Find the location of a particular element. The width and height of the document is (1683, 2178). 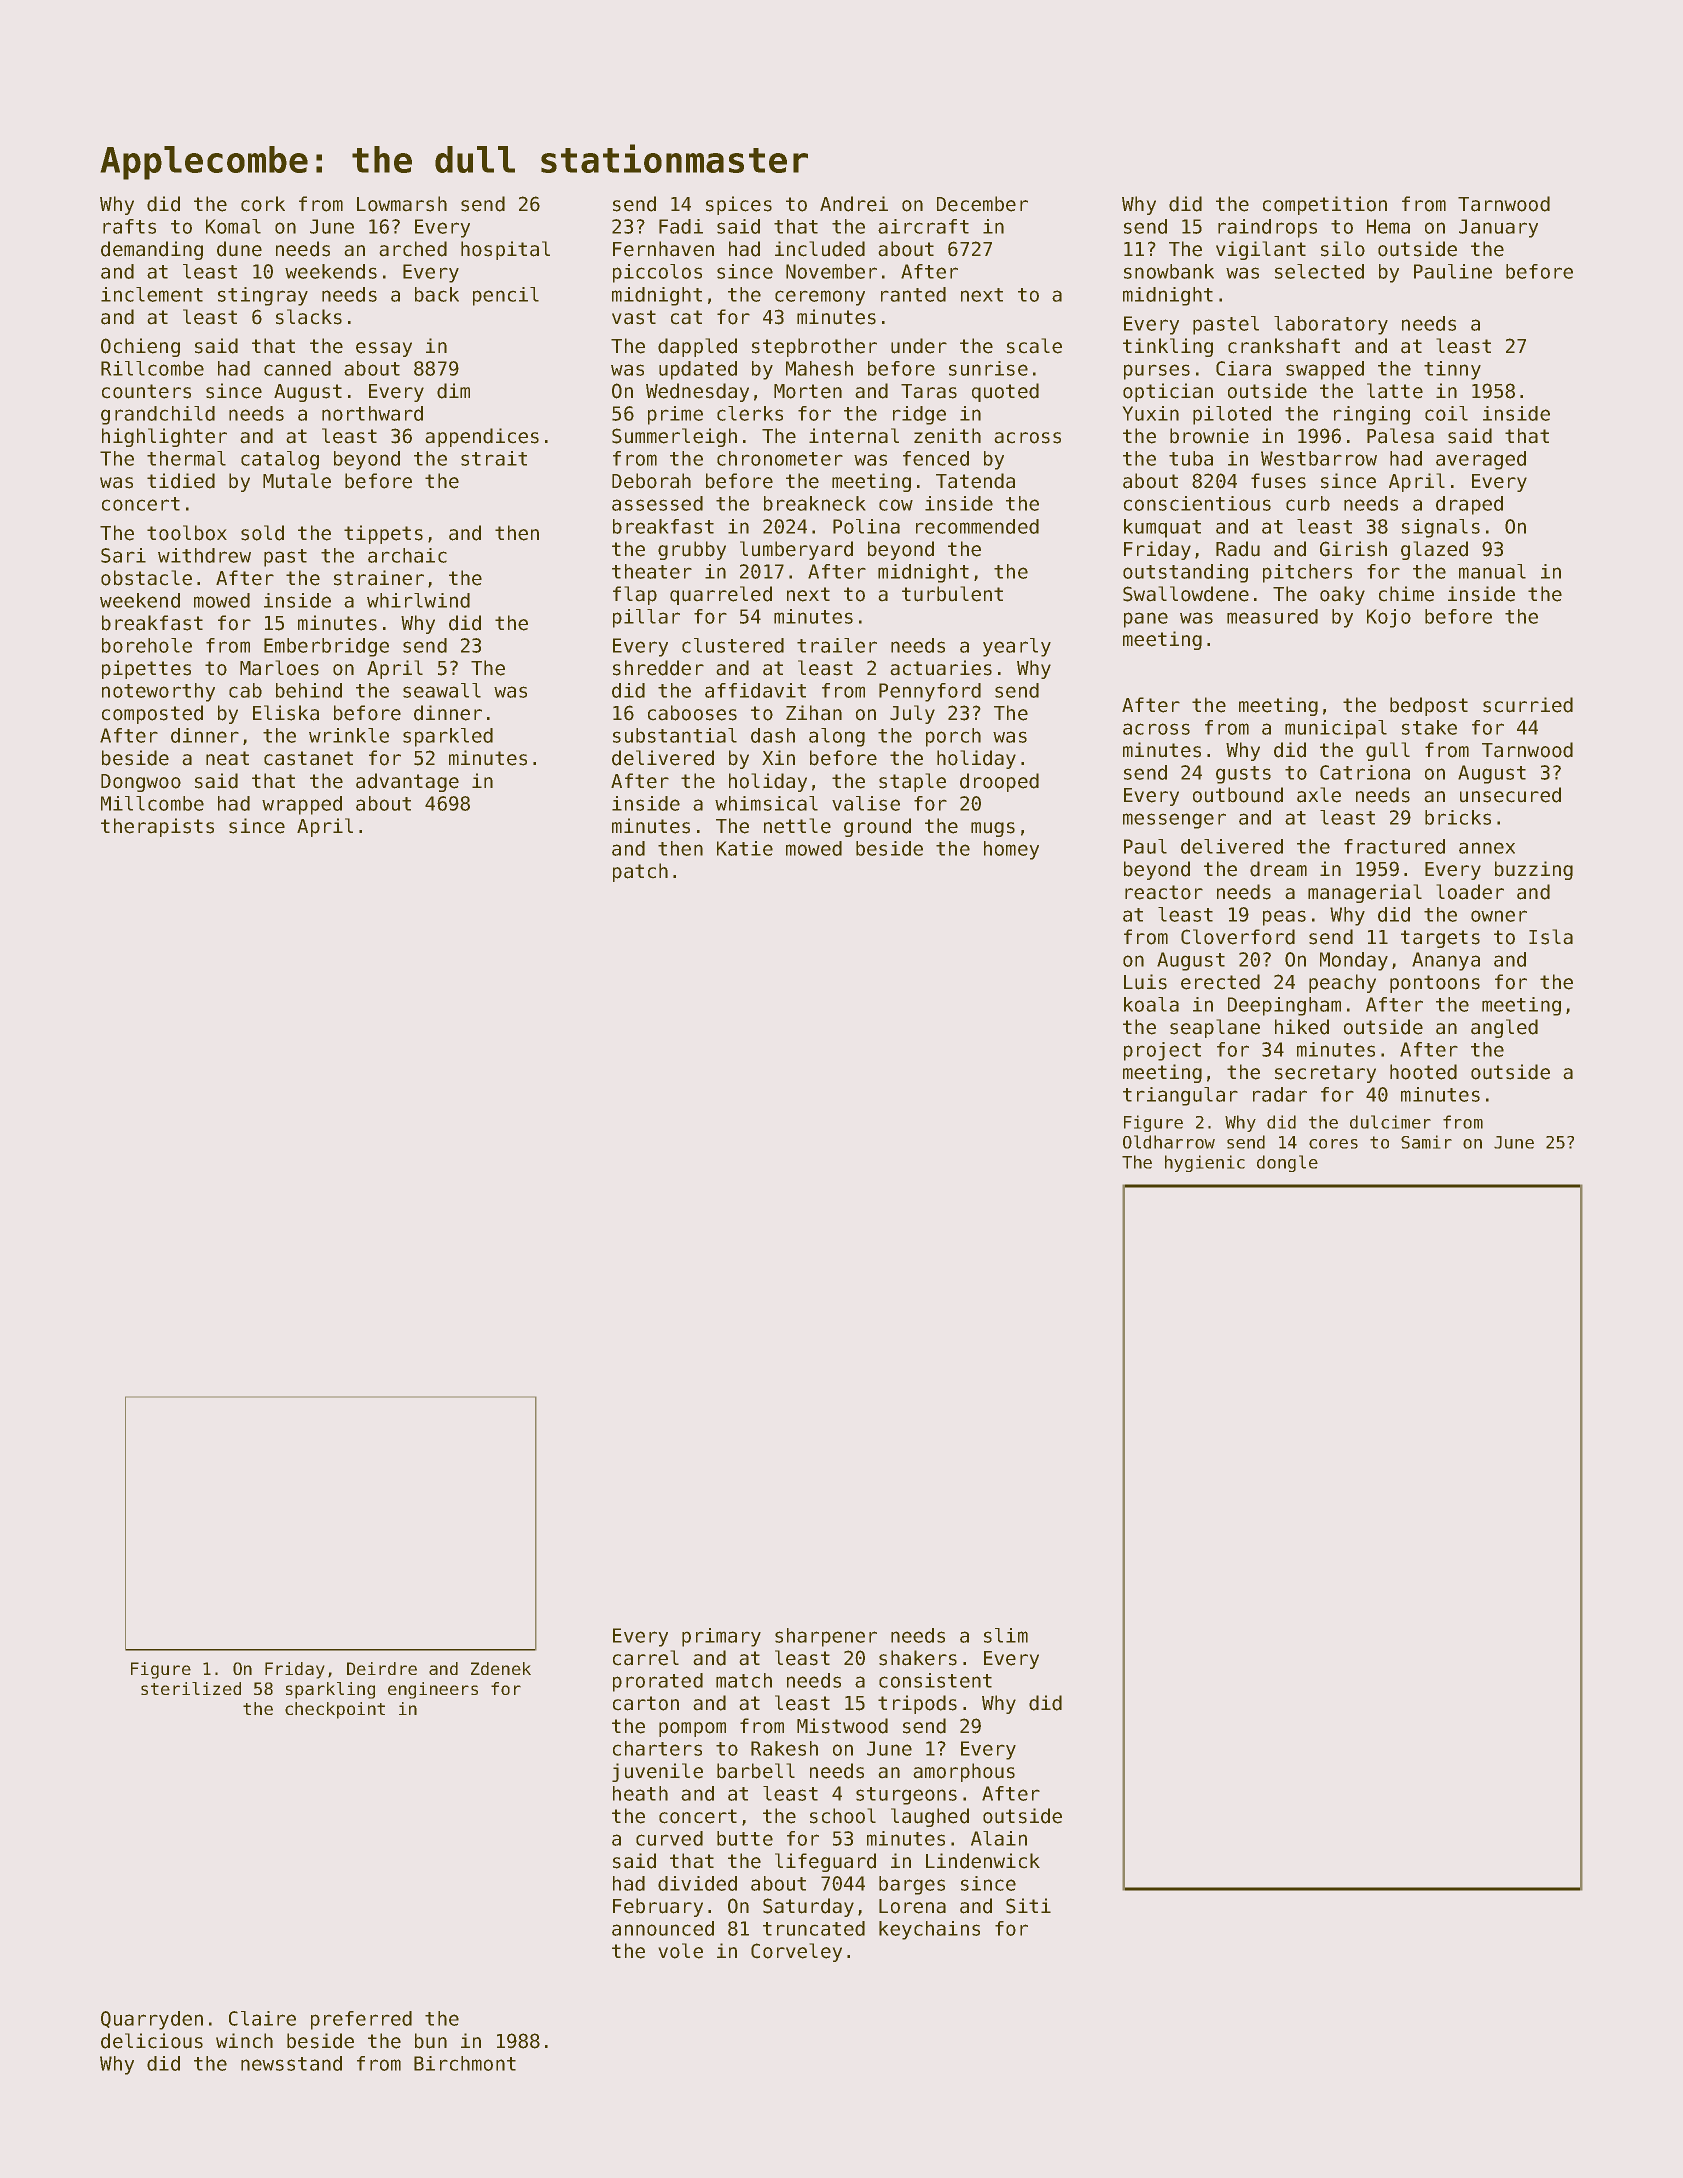

Lowmarsh is located at coordinates (402, 204).
